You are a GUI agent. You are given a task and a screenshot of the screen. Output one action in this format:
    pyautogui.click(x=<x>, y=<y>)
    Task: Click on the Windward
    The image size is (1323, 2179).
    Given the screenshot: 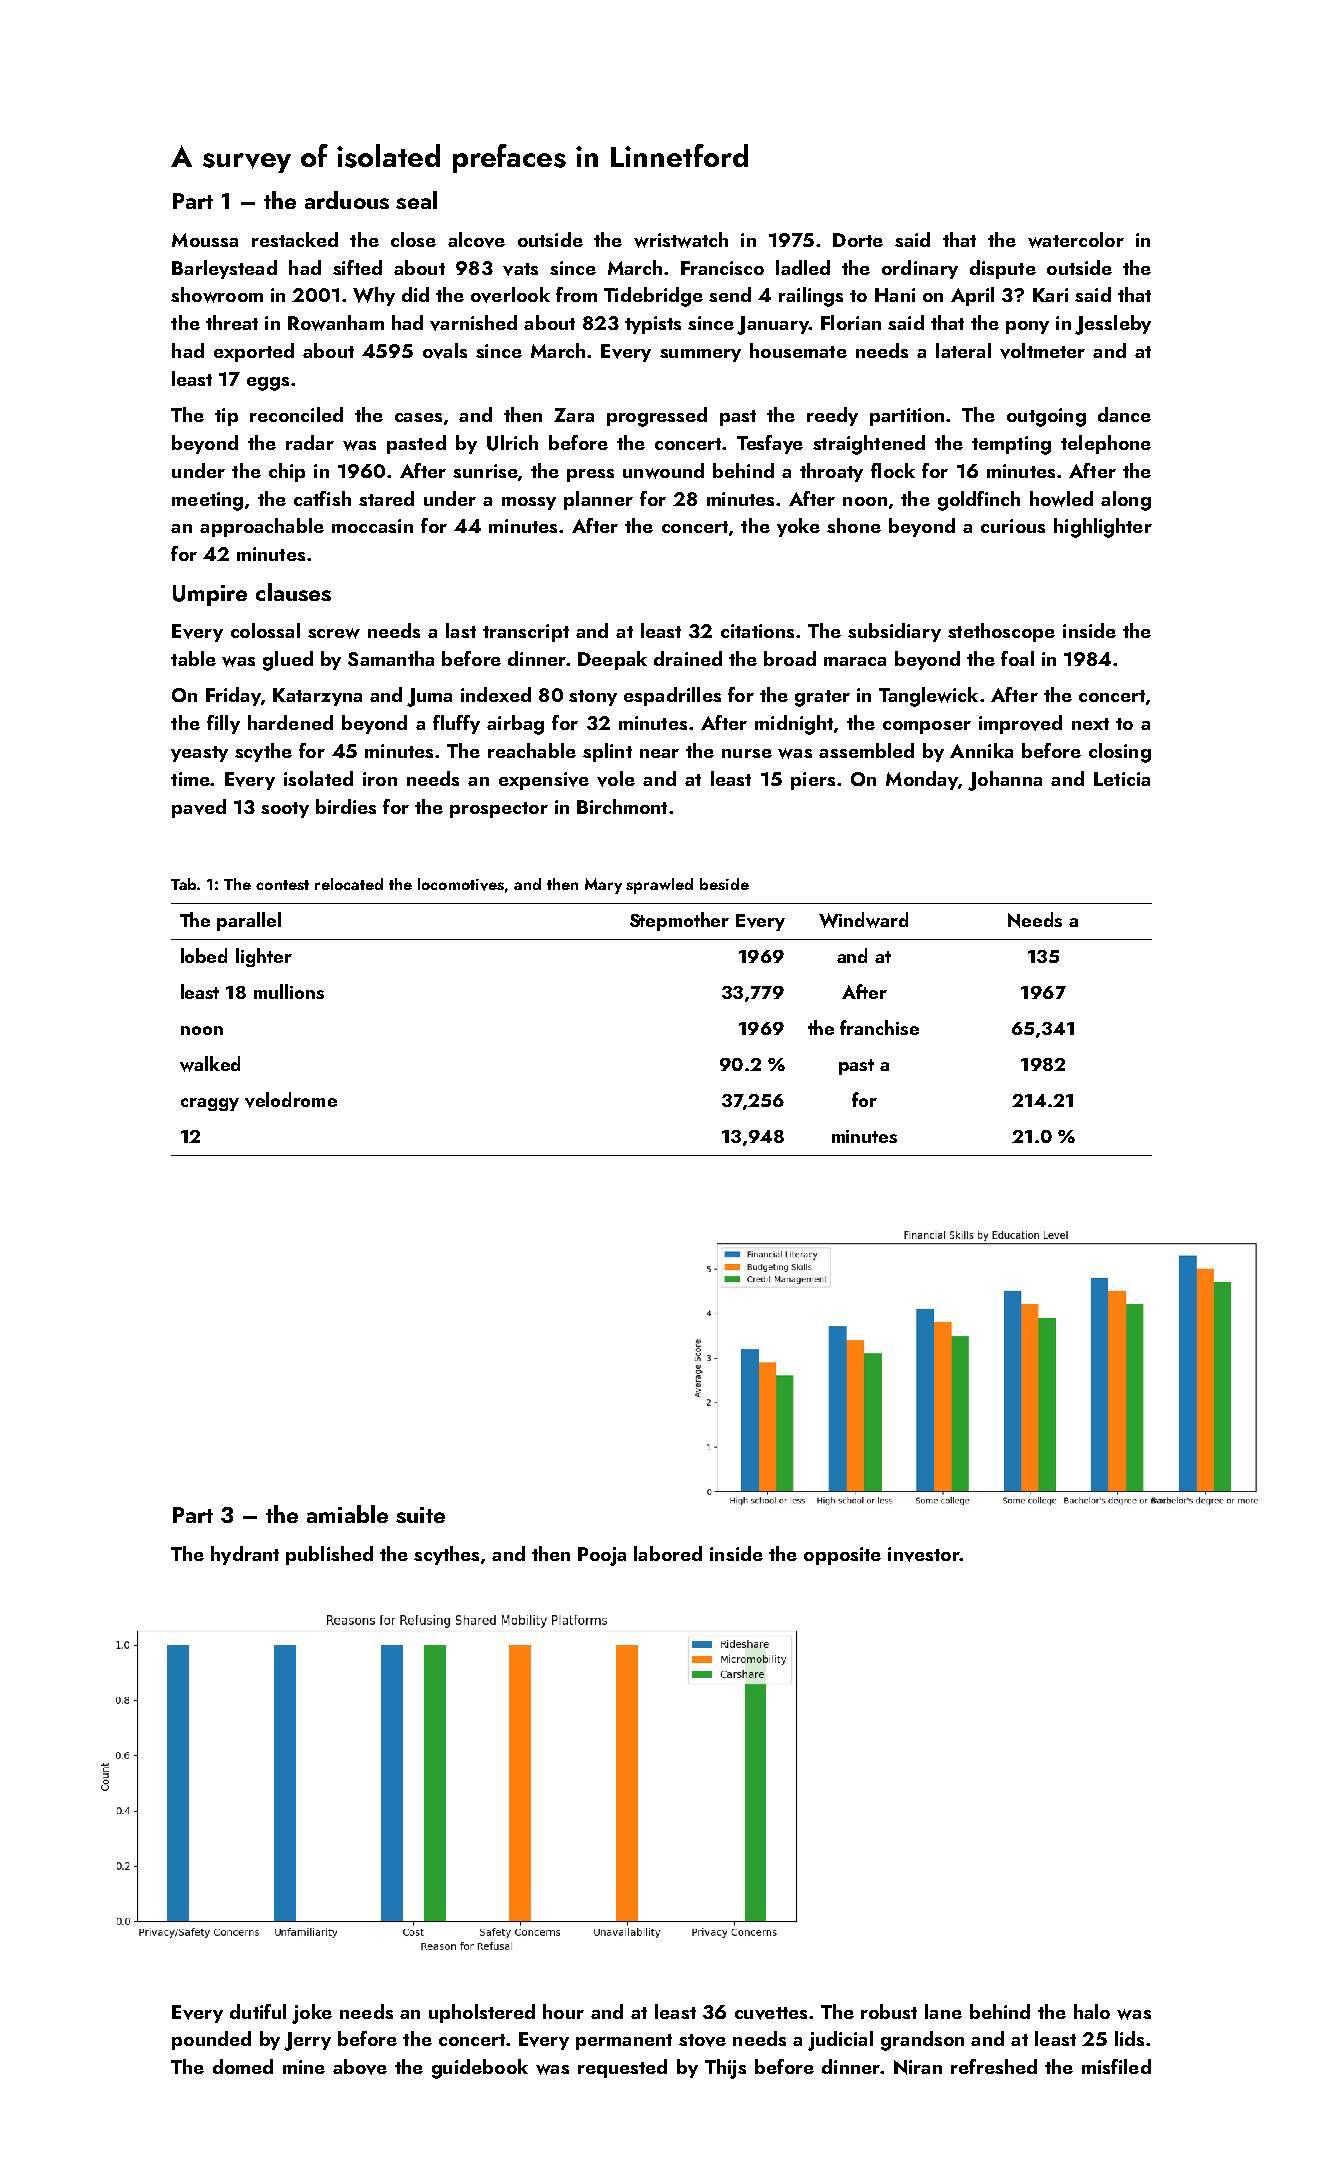 What is the action you would take?
    pyautogui.click(x=863, y=920)
